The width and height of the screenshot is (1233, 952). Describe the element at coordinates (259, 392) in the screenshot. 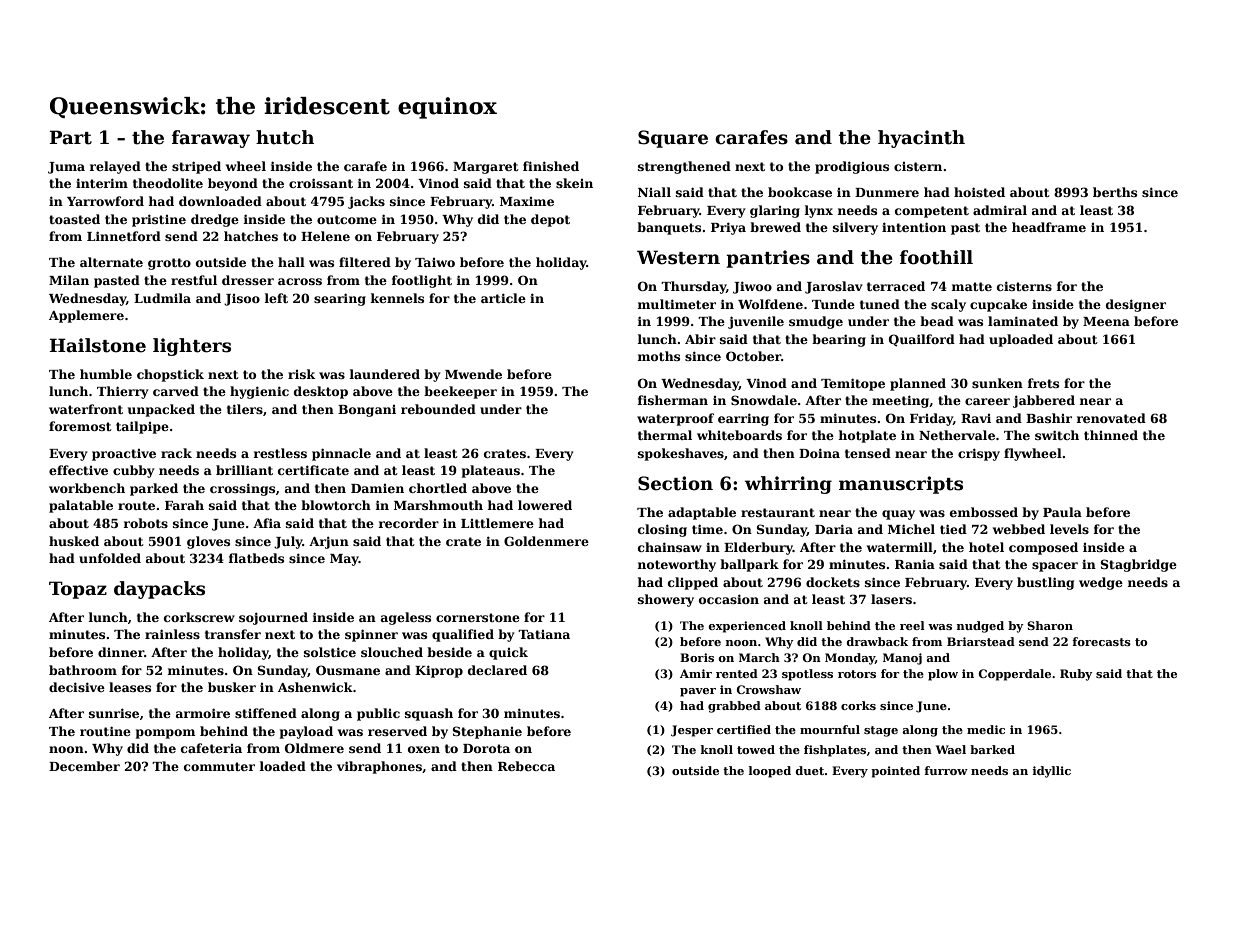

I see `hygienic` at that location.
